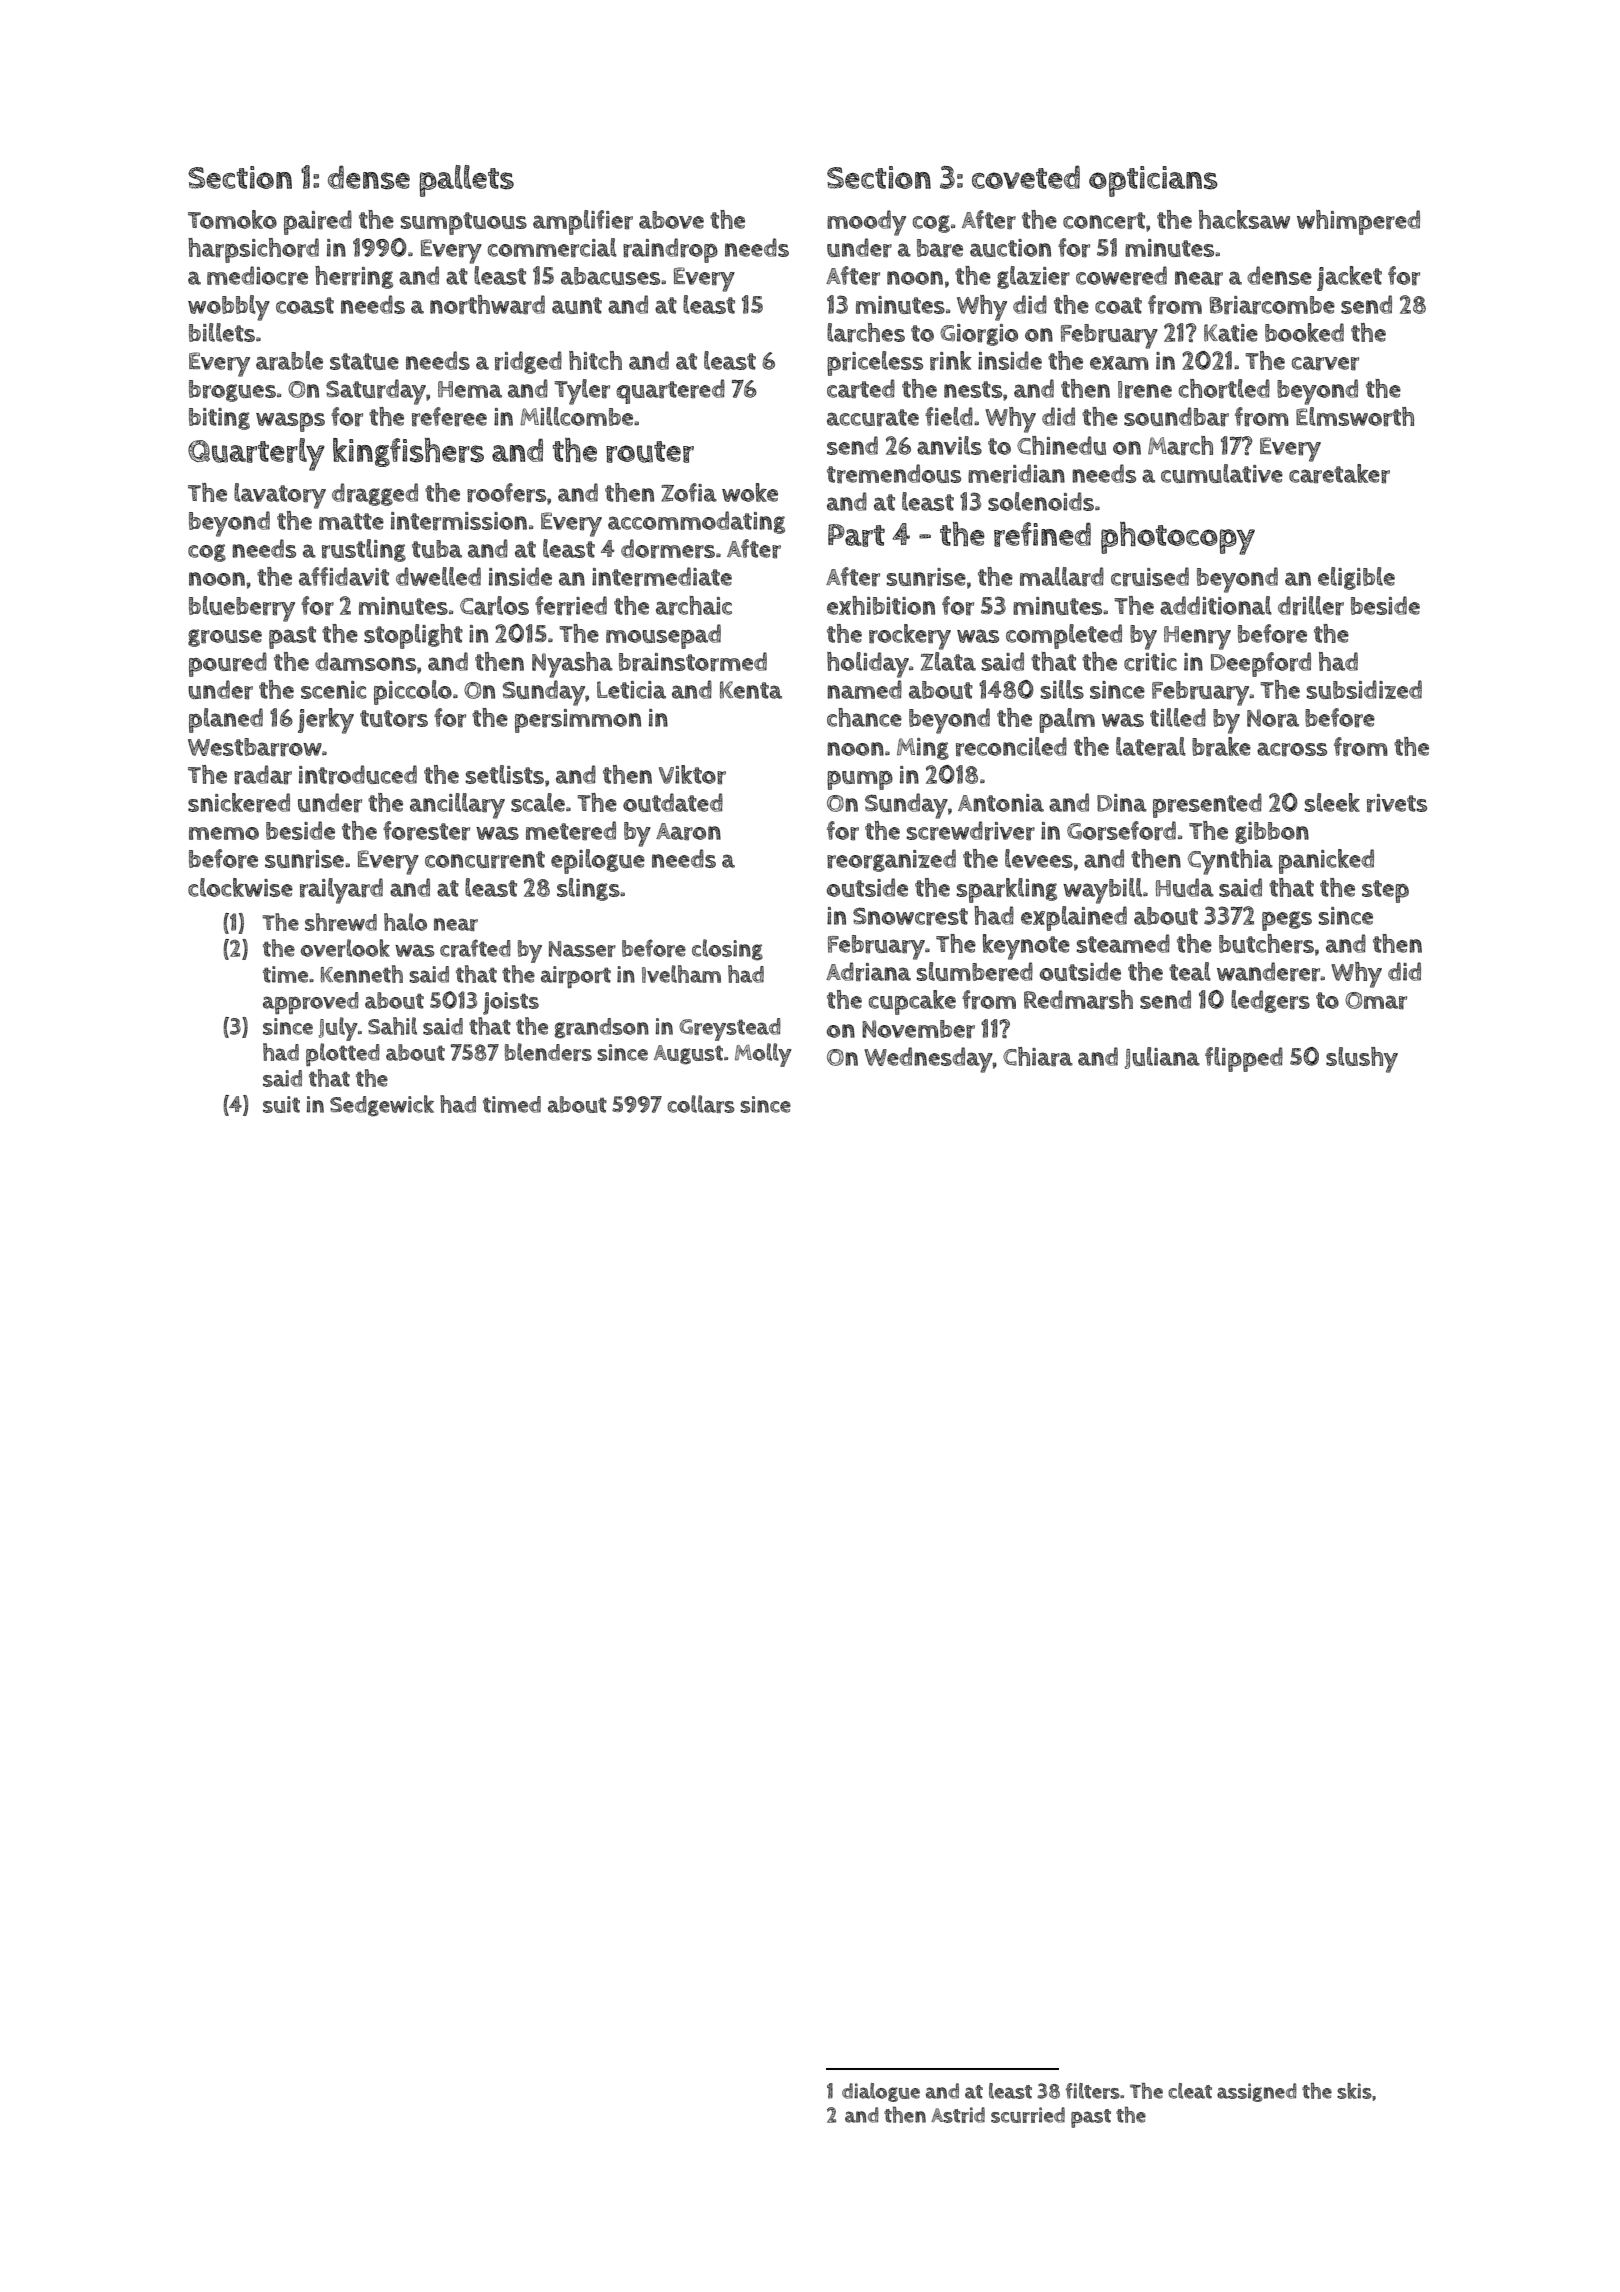  What do you see at coordinates (701, 1104) in the screenshot?
I see `collars` at bounding box center [701, 1104].
